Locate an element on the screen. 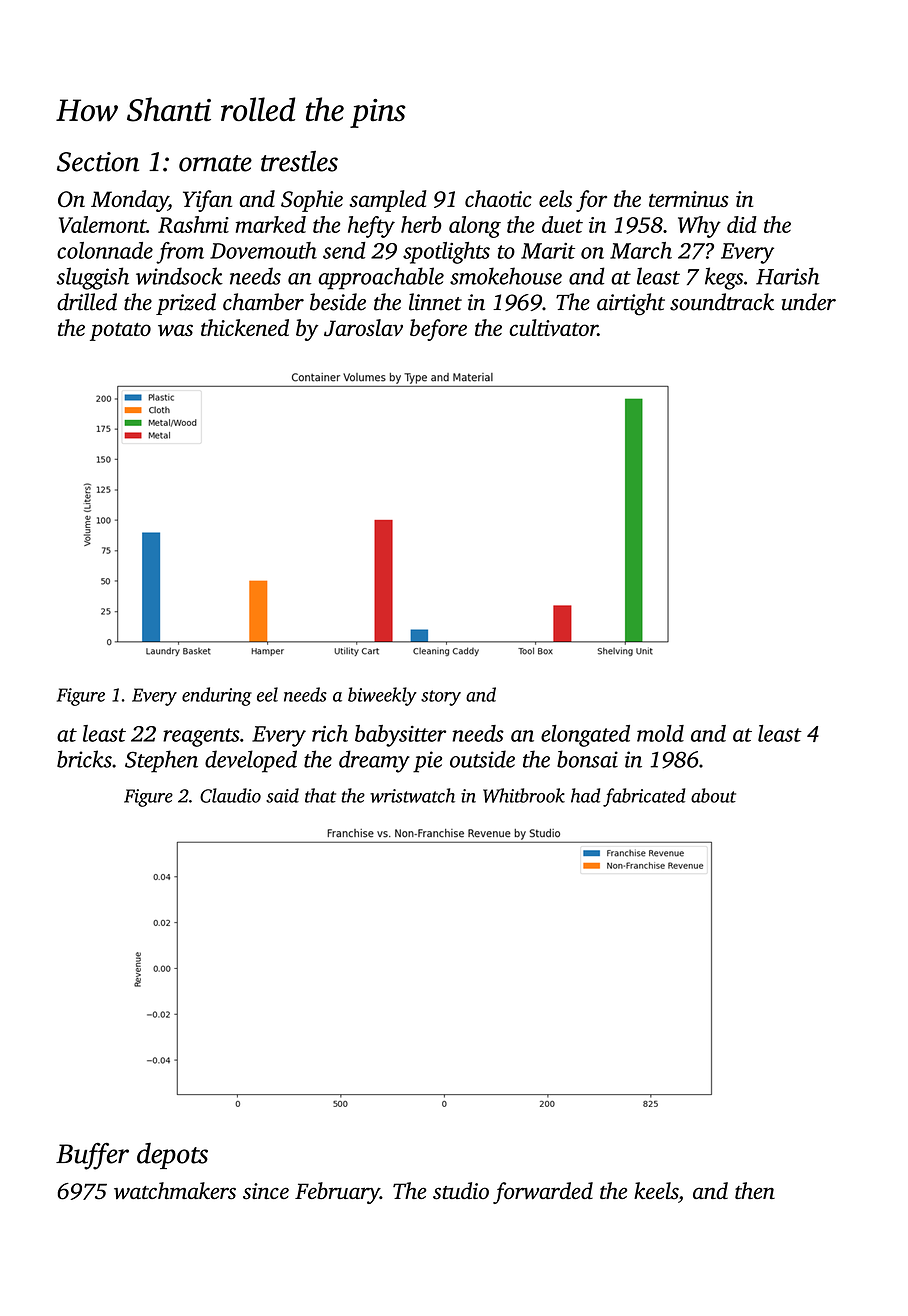  potato is located at coordinates (120, 331).
